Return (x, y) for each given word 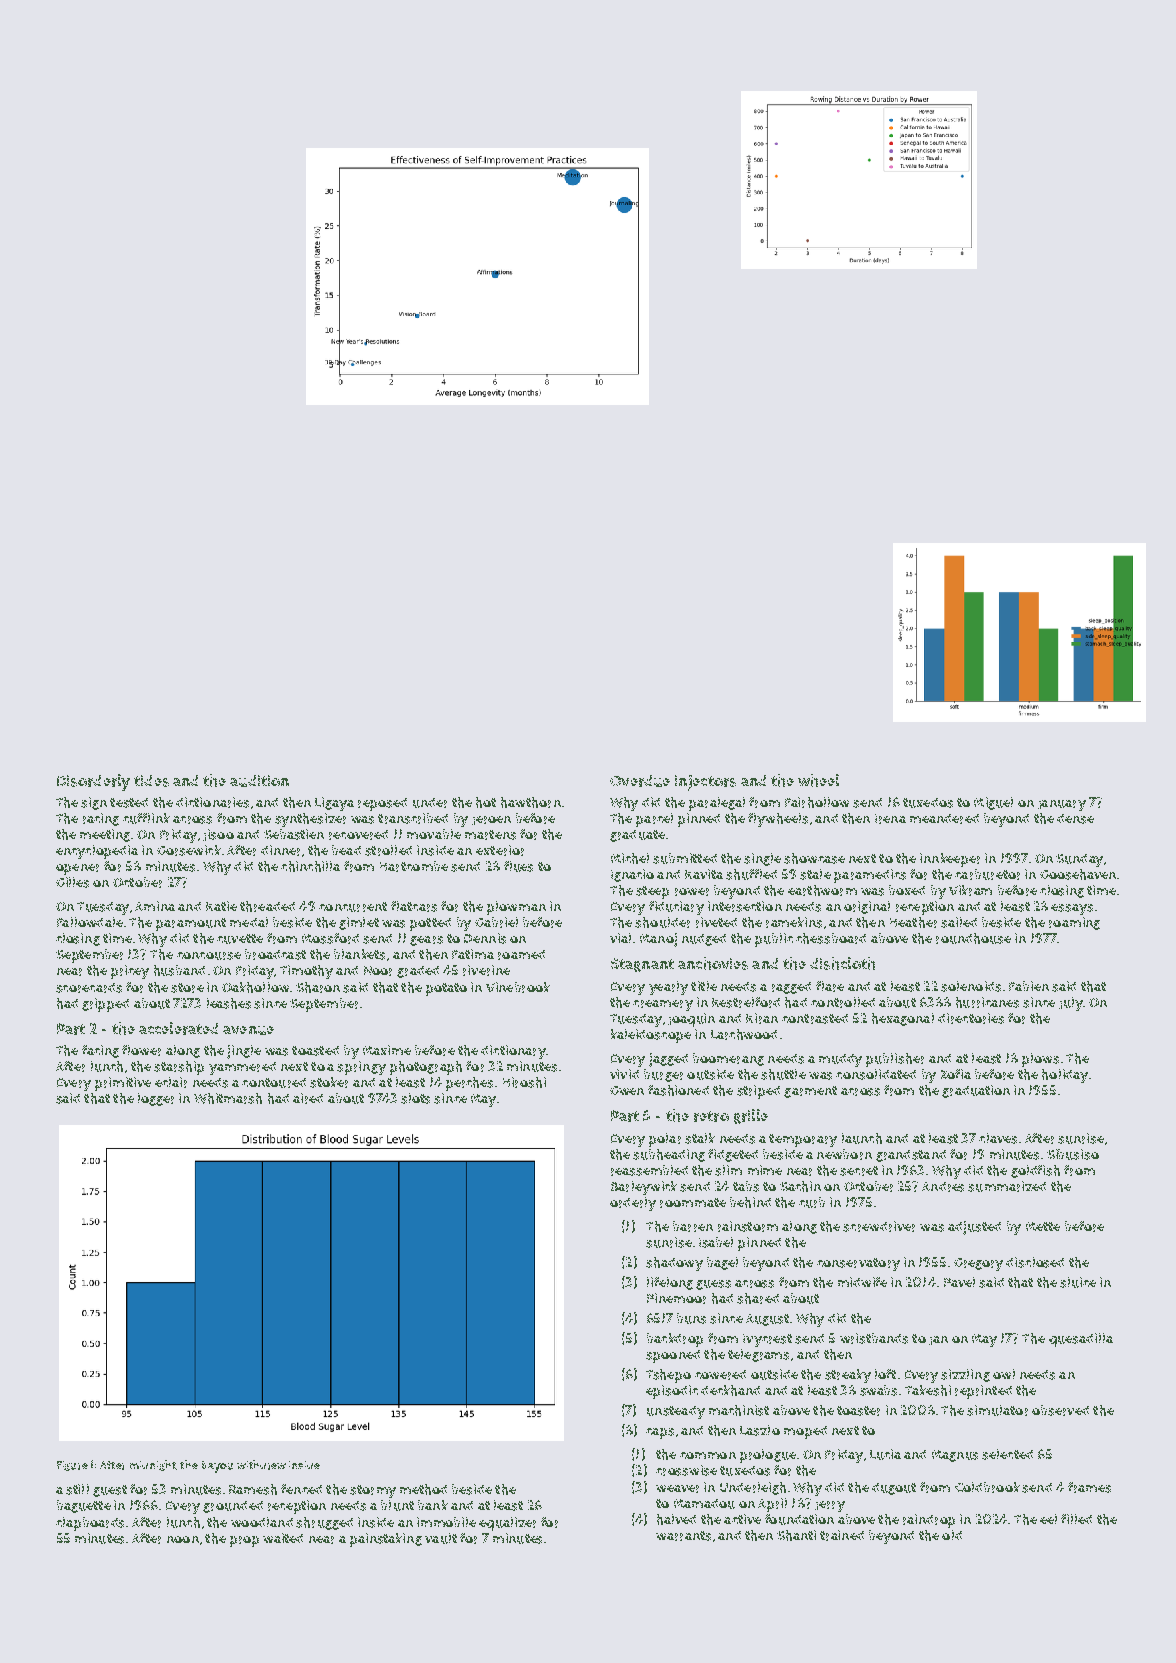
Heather (913, 922)
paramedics (870, 876)
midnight (153, 1465)
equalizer (507, 1524)
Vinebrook (518, 987)
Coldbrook (987, 1487)
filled (1076, 1519)
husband (179, 970)
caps (660, 1433)
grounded (233, 1507)
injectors (705, 783)
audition (259, 781)
